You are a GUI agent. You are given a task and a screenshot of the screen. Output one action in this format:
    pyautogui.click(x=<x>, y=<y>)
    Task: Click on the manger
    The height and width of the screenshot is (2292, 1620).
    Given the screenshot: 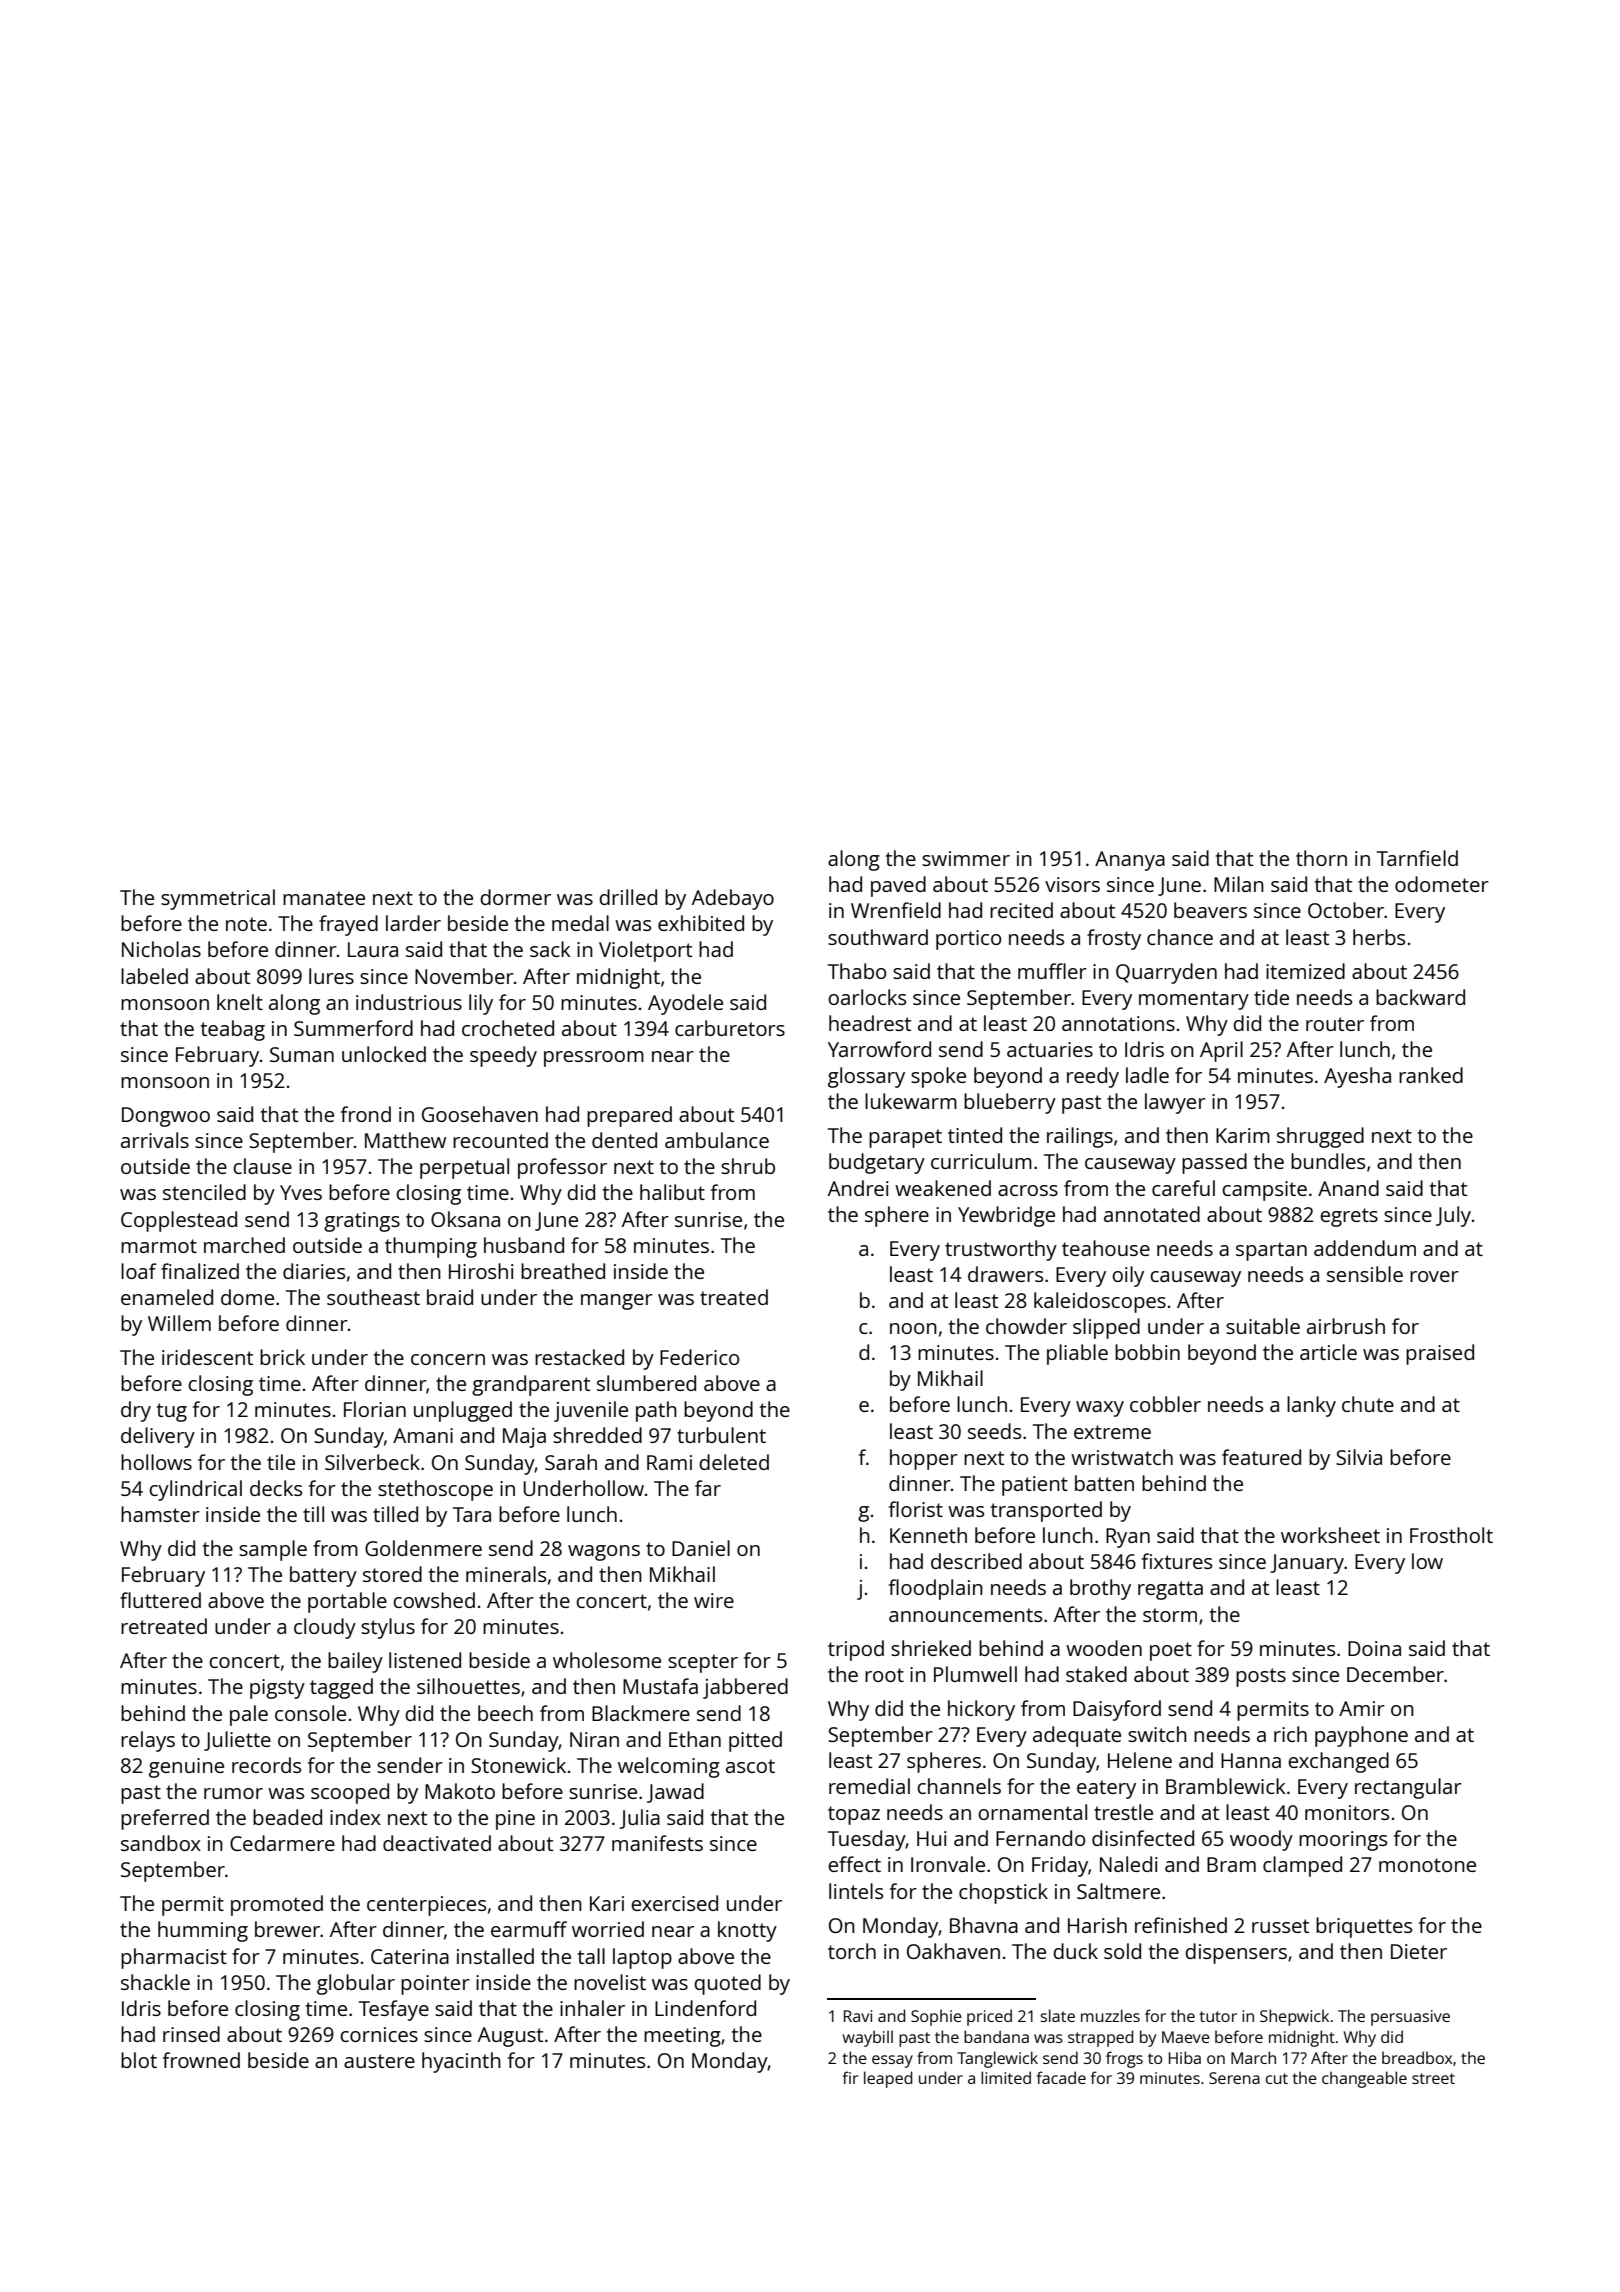 What is the action you would take?
    pyautogui.click(x=617, y=1302)
